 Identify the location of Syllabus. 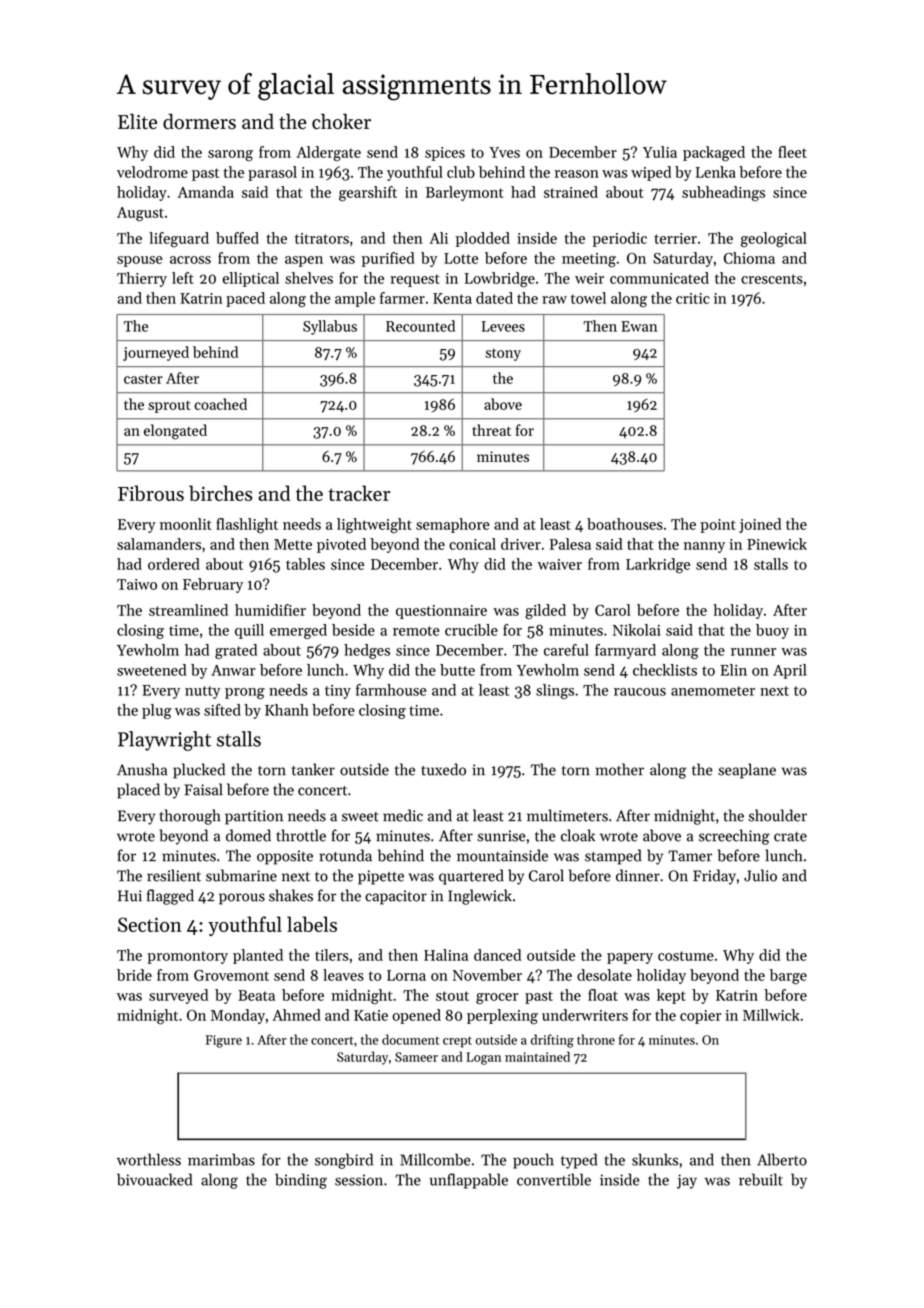
(330, 327).
